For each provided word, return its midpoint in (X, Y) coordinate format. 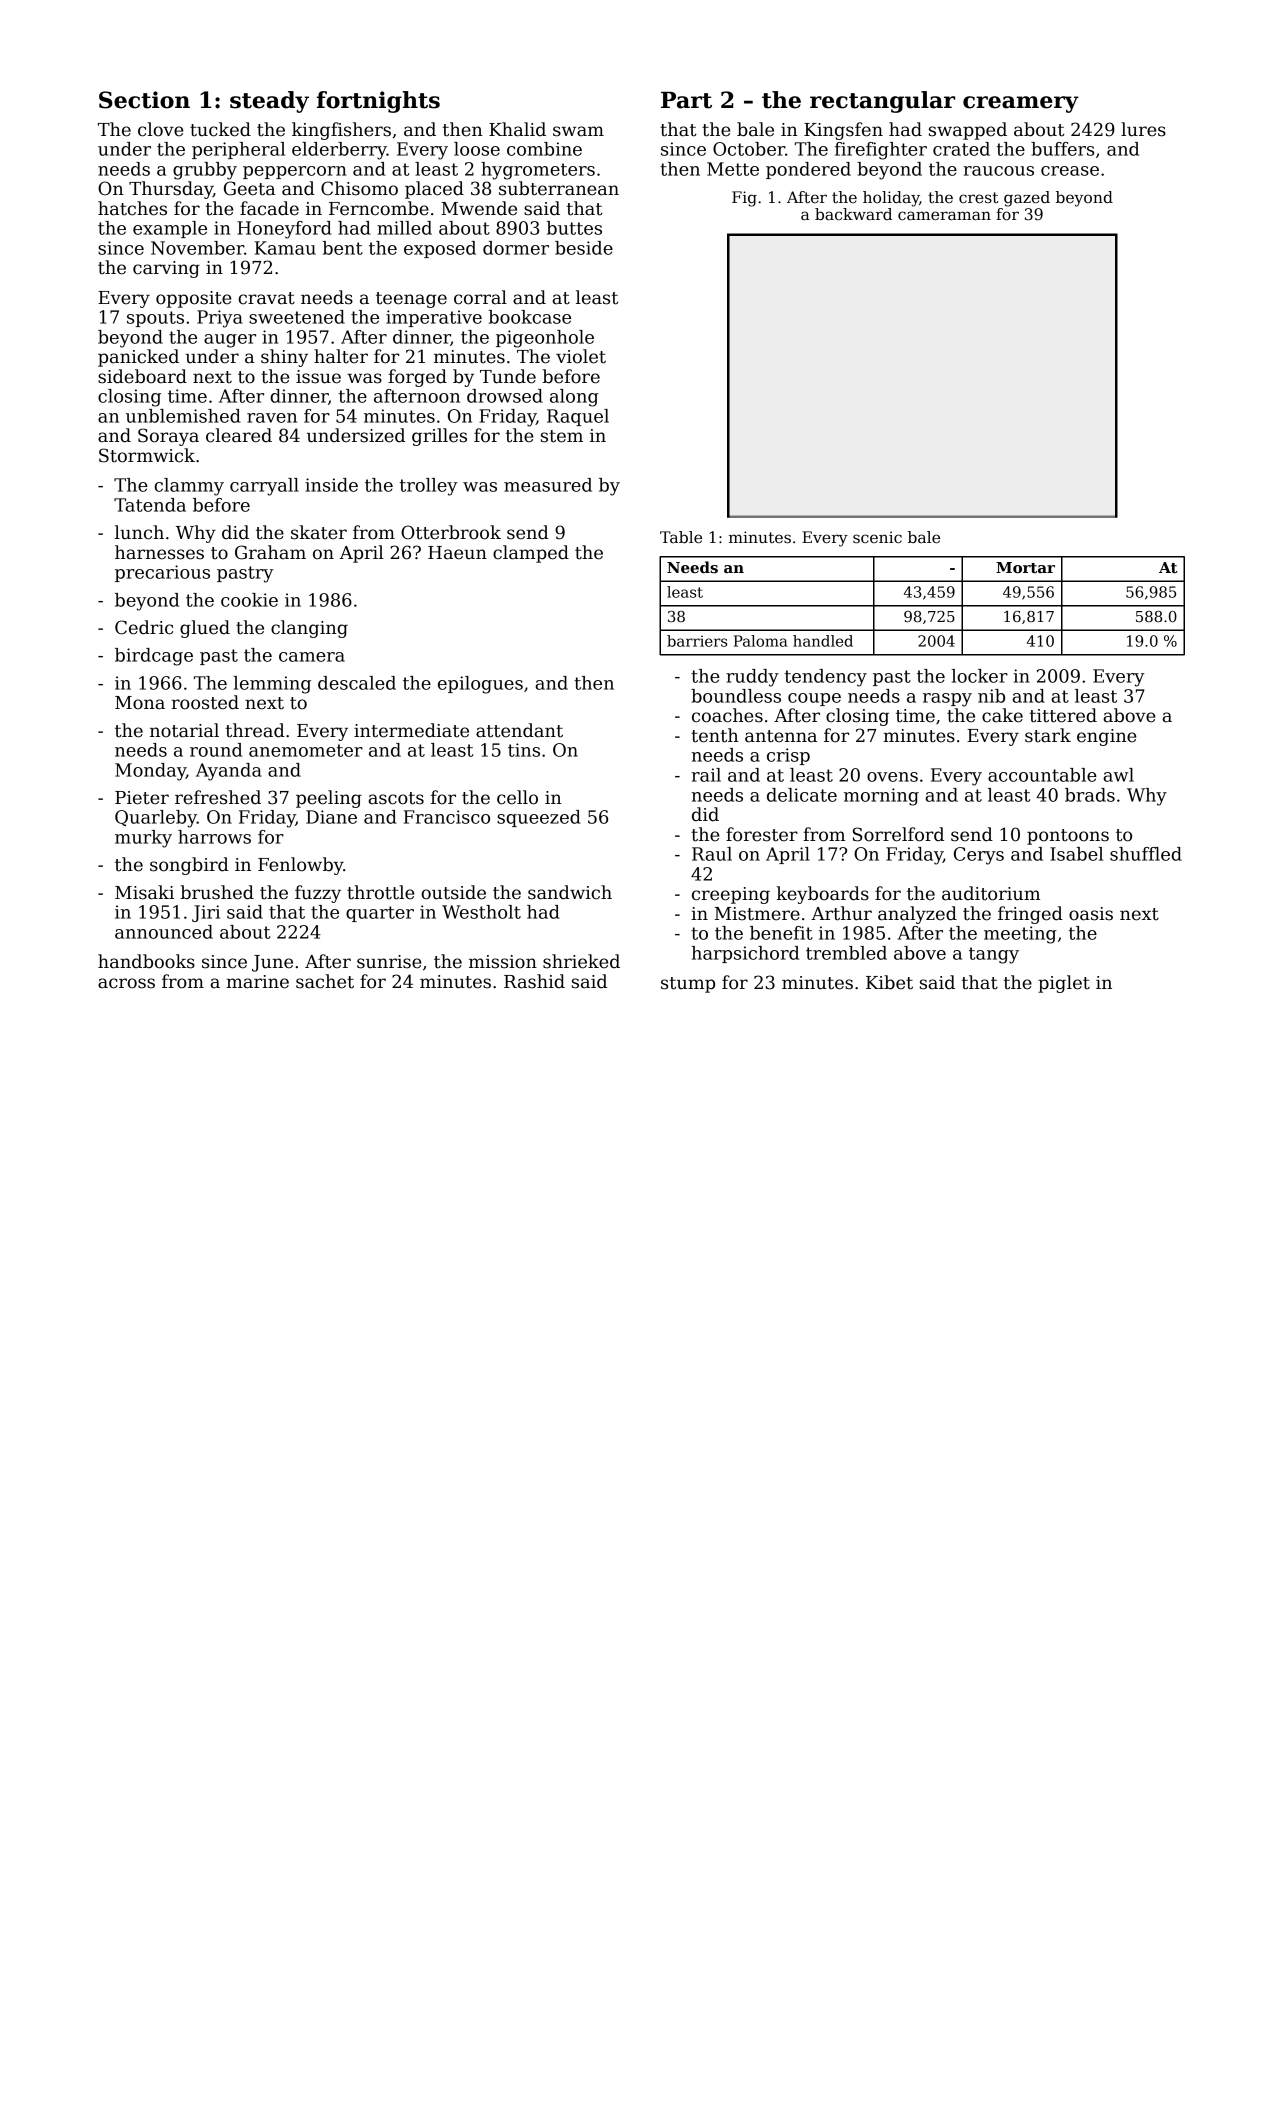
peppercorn (294, 172)
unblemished (183, 416)
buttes (574, 228)
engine (1106, 737)
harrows (214, 837)
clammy (189, 487)
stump (688, 985)
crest (979, 197)
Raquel (578, 417)
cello (517, 797)
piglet (1064, 984)
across (126, 983)
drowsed (505, 396)
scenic (877, 537)
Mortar (1025, 567)
